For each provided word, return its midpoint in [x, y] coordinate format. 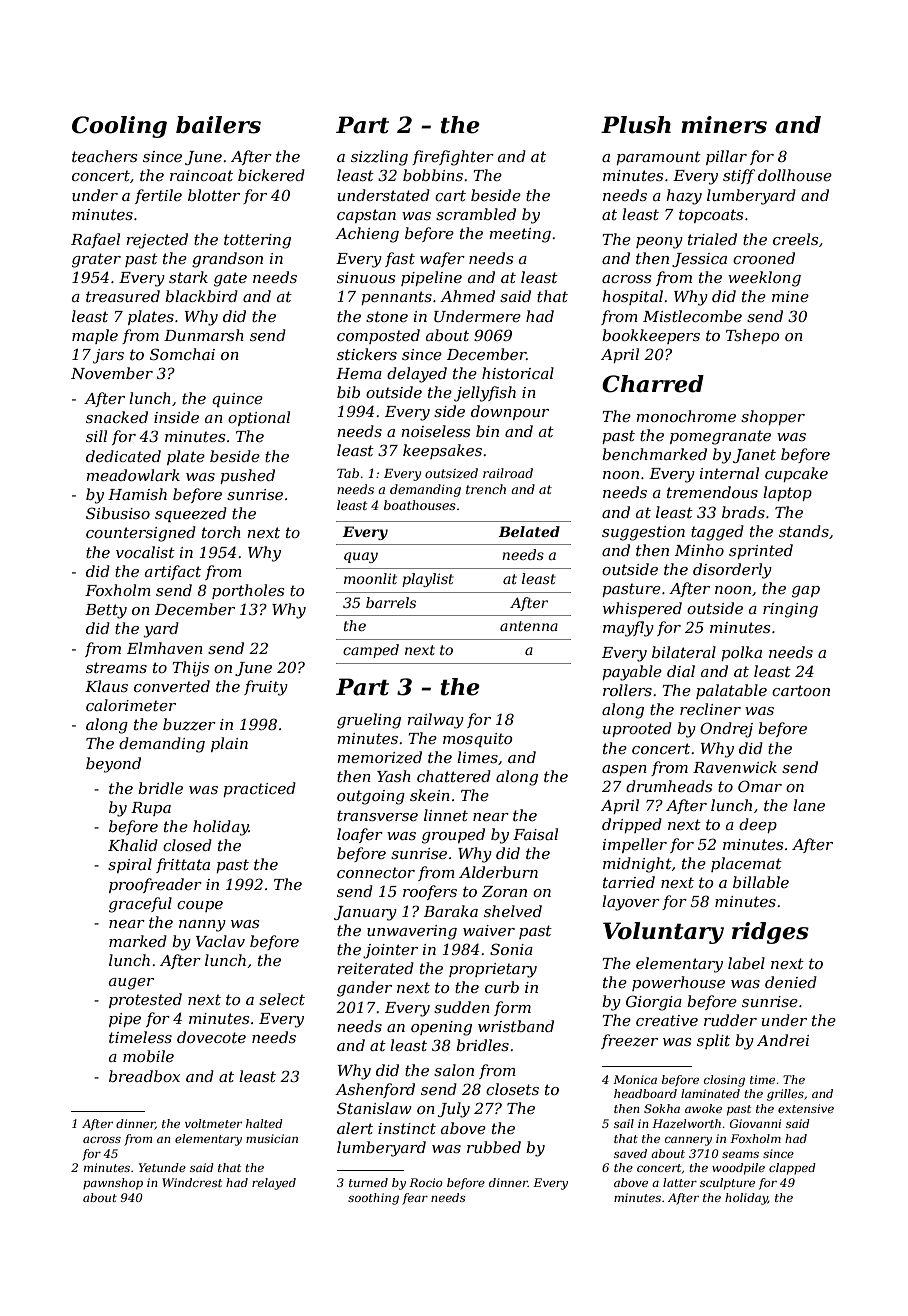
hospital [632, 297]
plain [229, 744]
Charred [653, 384]
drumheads [669, 786]
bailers [218, 125]
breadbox [144, 1076]
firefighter [453, 158]
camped [371, 651]
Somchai [182, 354]
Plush [636, 125]
